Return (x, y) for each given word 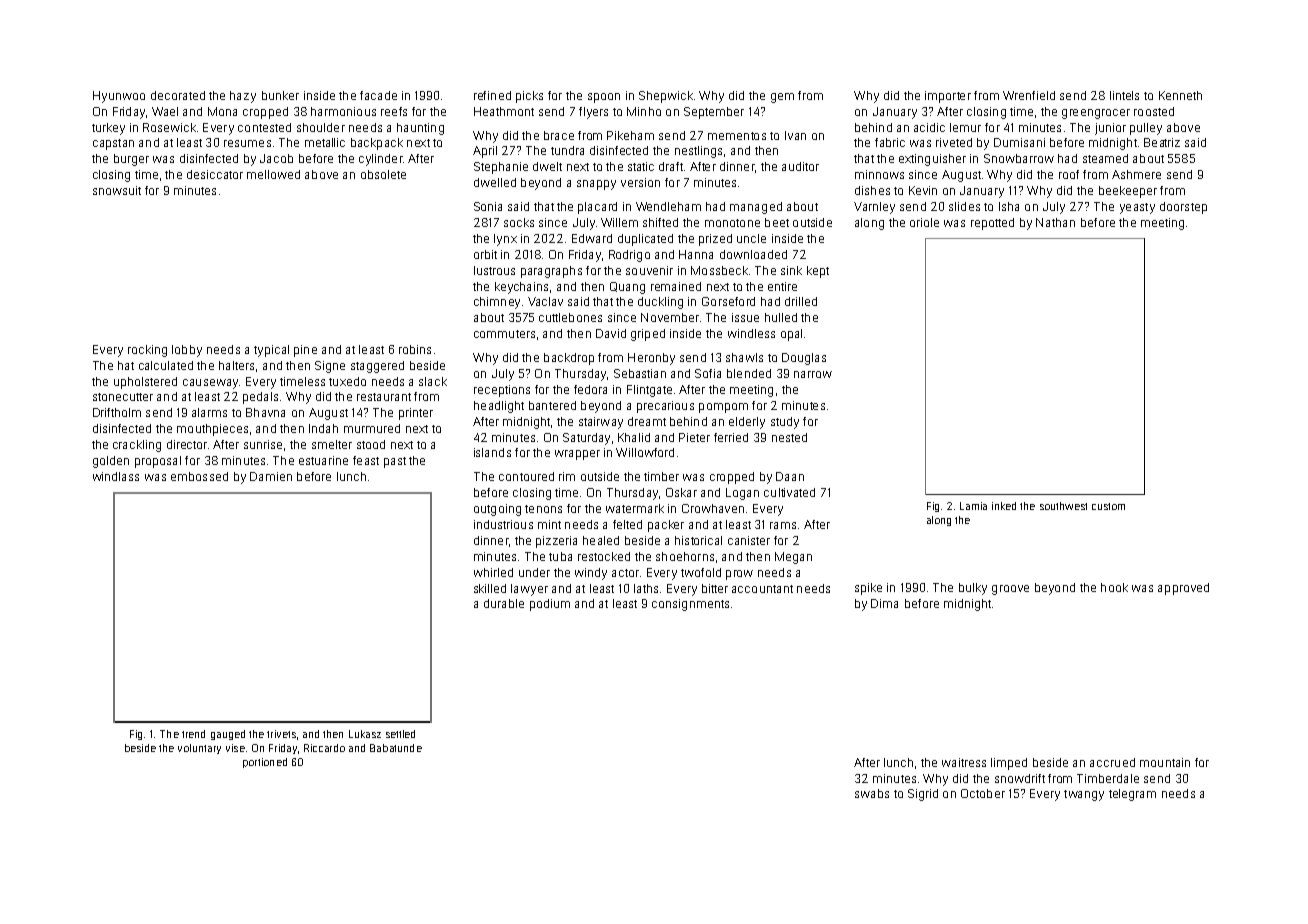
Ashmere (1136, 174)
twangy (1084, 795)
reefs (394, 111)
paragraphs (551, 272)
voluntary (199, 749)
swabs (872, 793)
